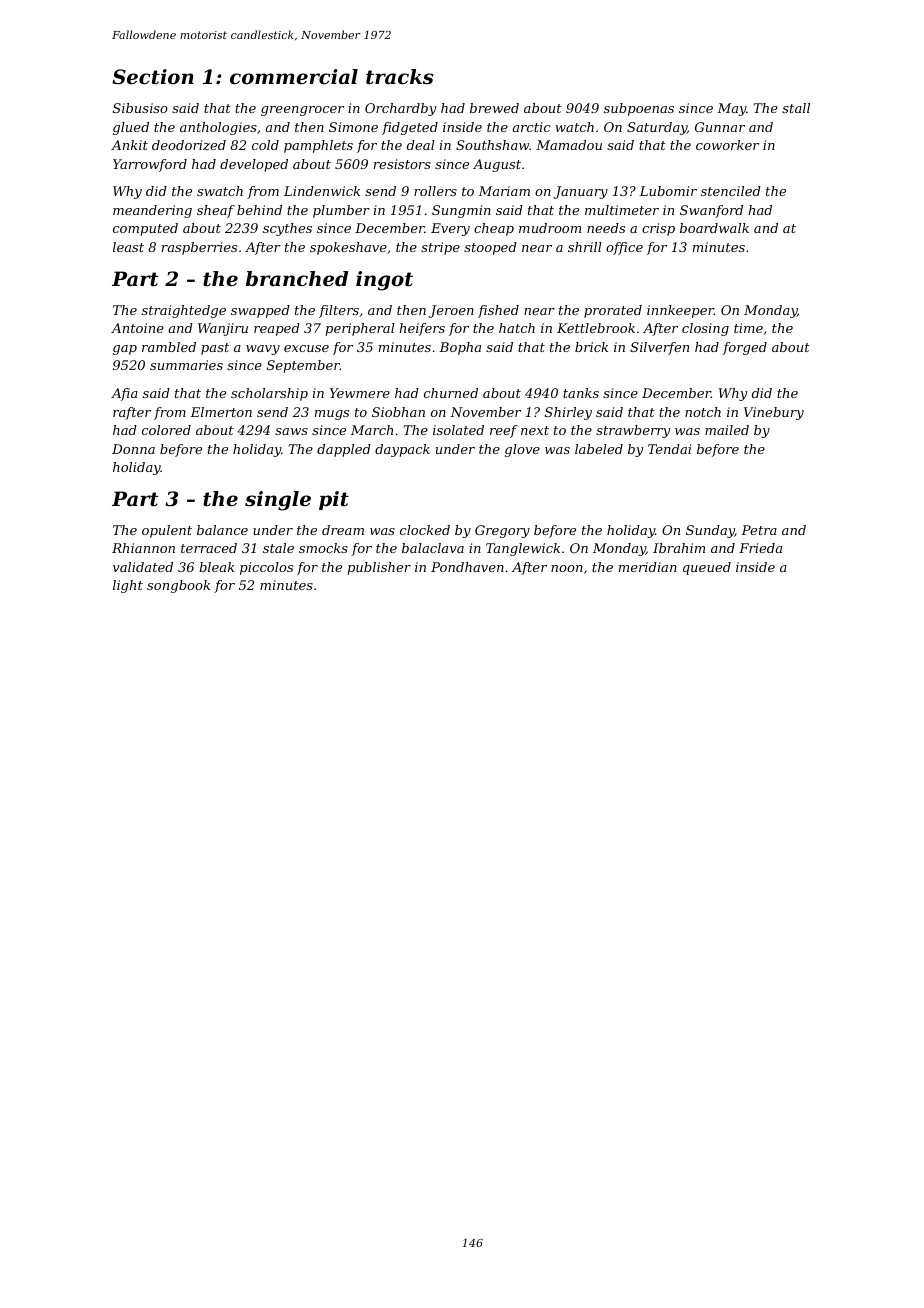  What do you see at coordinates (707, 568) in the document?
I see `queued` at bounding box center [707, 568].
